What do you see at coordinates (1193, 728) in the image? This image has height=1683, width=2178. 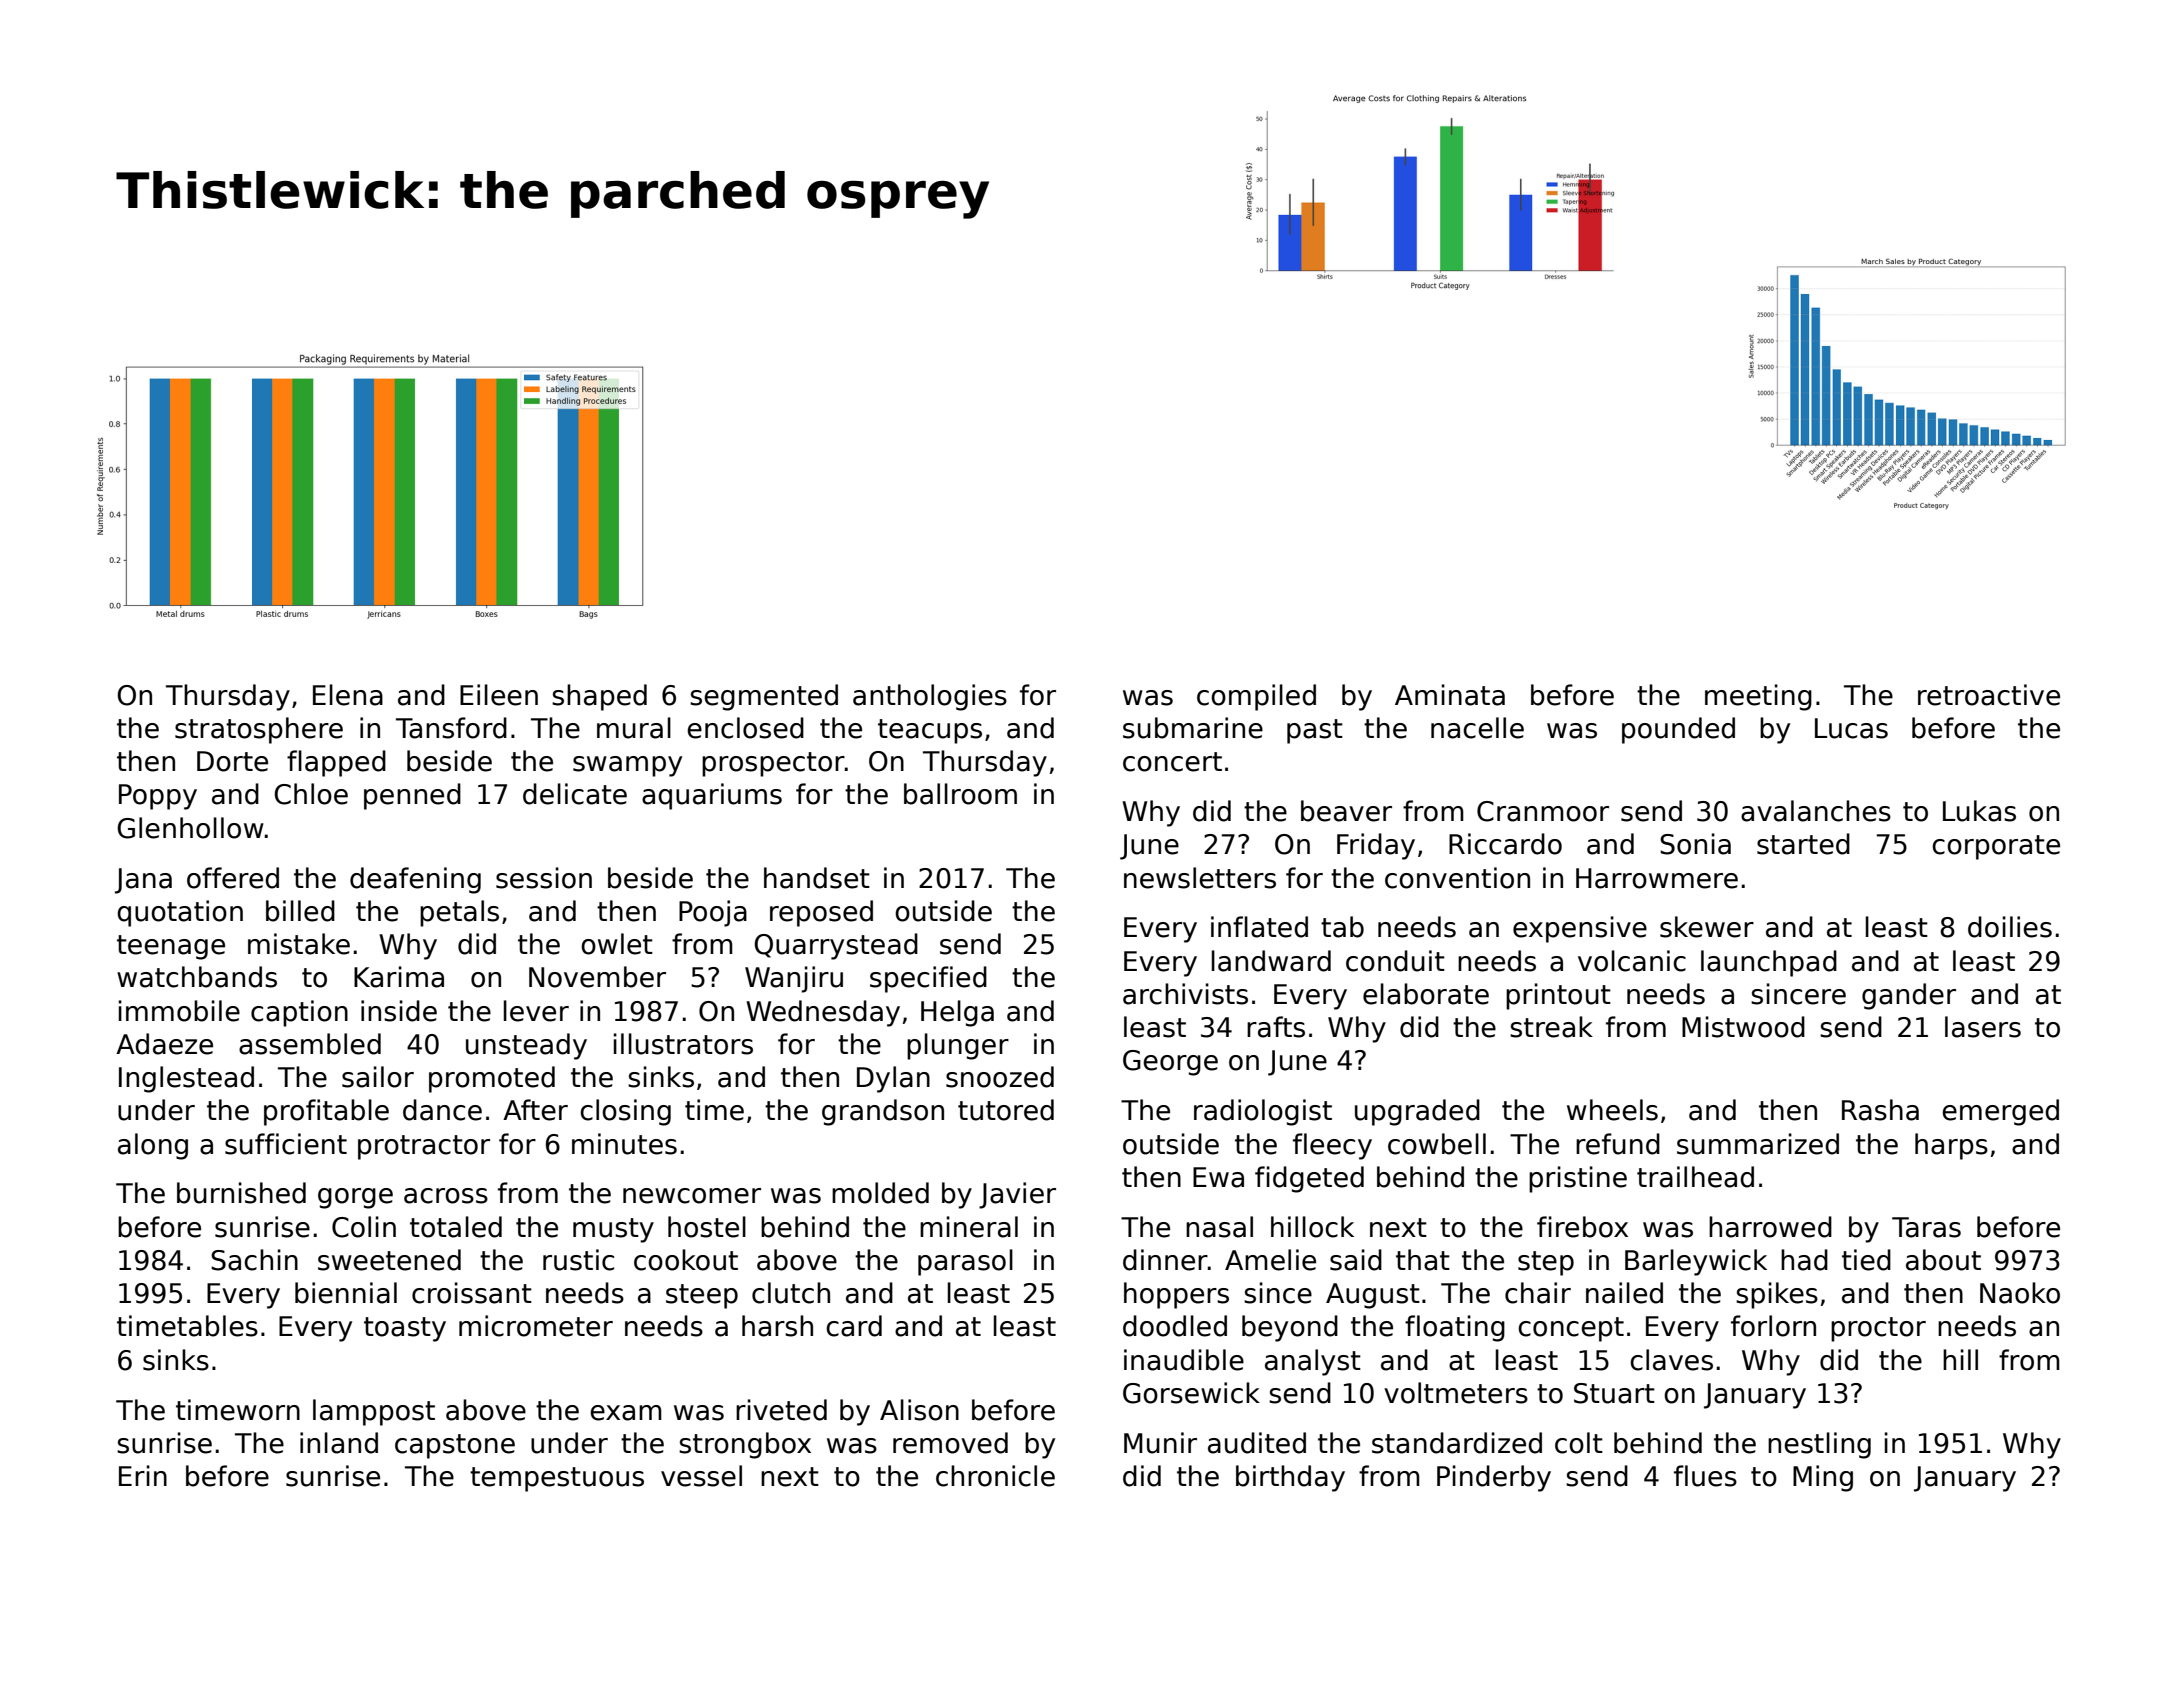 I see `submarine` at bounding box center [1193, 728].
